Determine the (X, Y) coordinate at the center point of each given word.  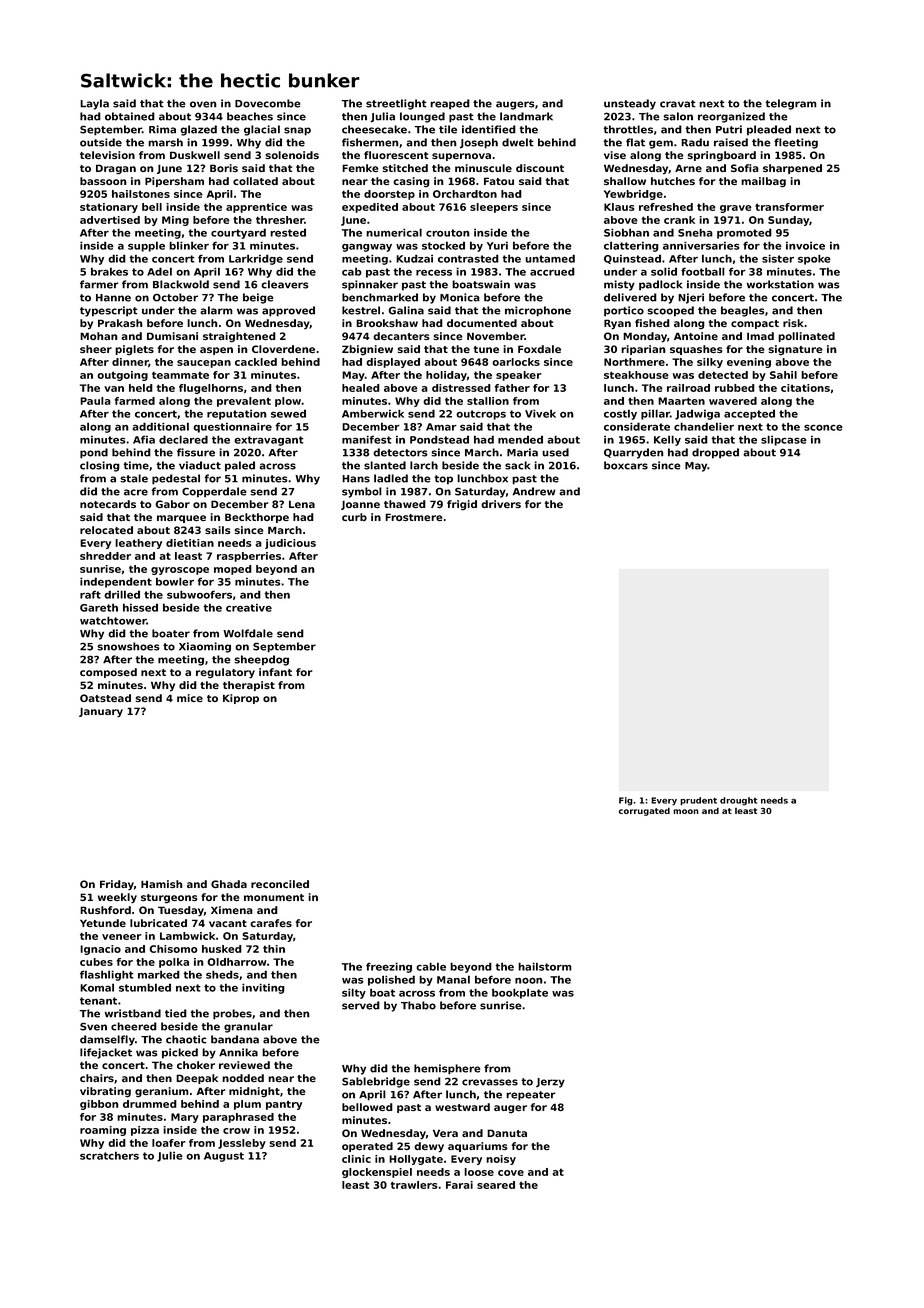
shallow (625, 181)
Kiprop (241, 699)
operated (367, 1147)
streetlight (396, 104)
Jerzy (550, 1083)
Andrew (534, 491)
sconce (823, 427)
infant (275, 672)
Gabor (172, 504)
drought (738, 801)
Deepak (197, 1079)
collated (255, 181)
